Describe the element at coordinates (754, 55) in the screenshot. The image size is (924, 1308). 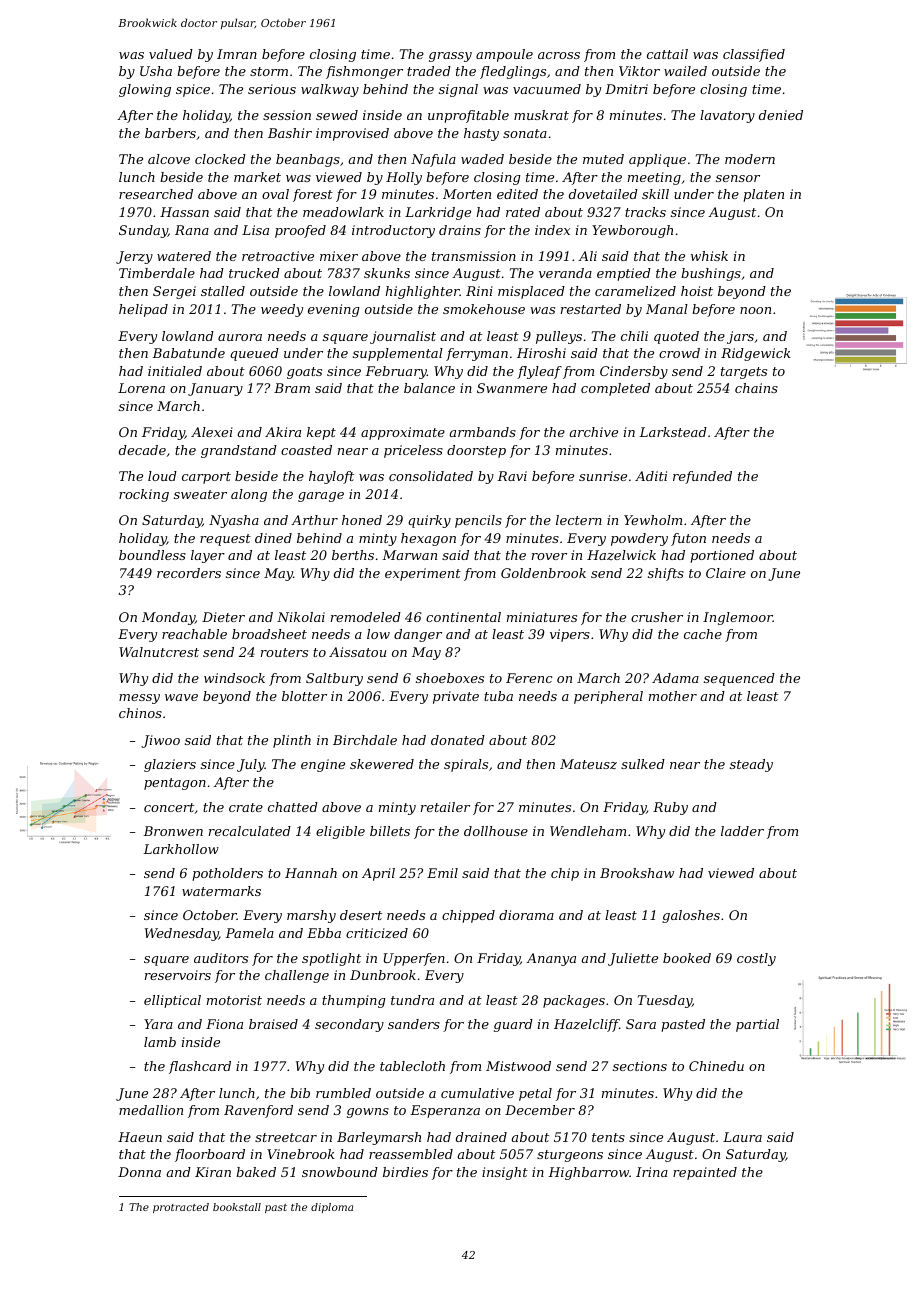
I see `classified` at that location.
